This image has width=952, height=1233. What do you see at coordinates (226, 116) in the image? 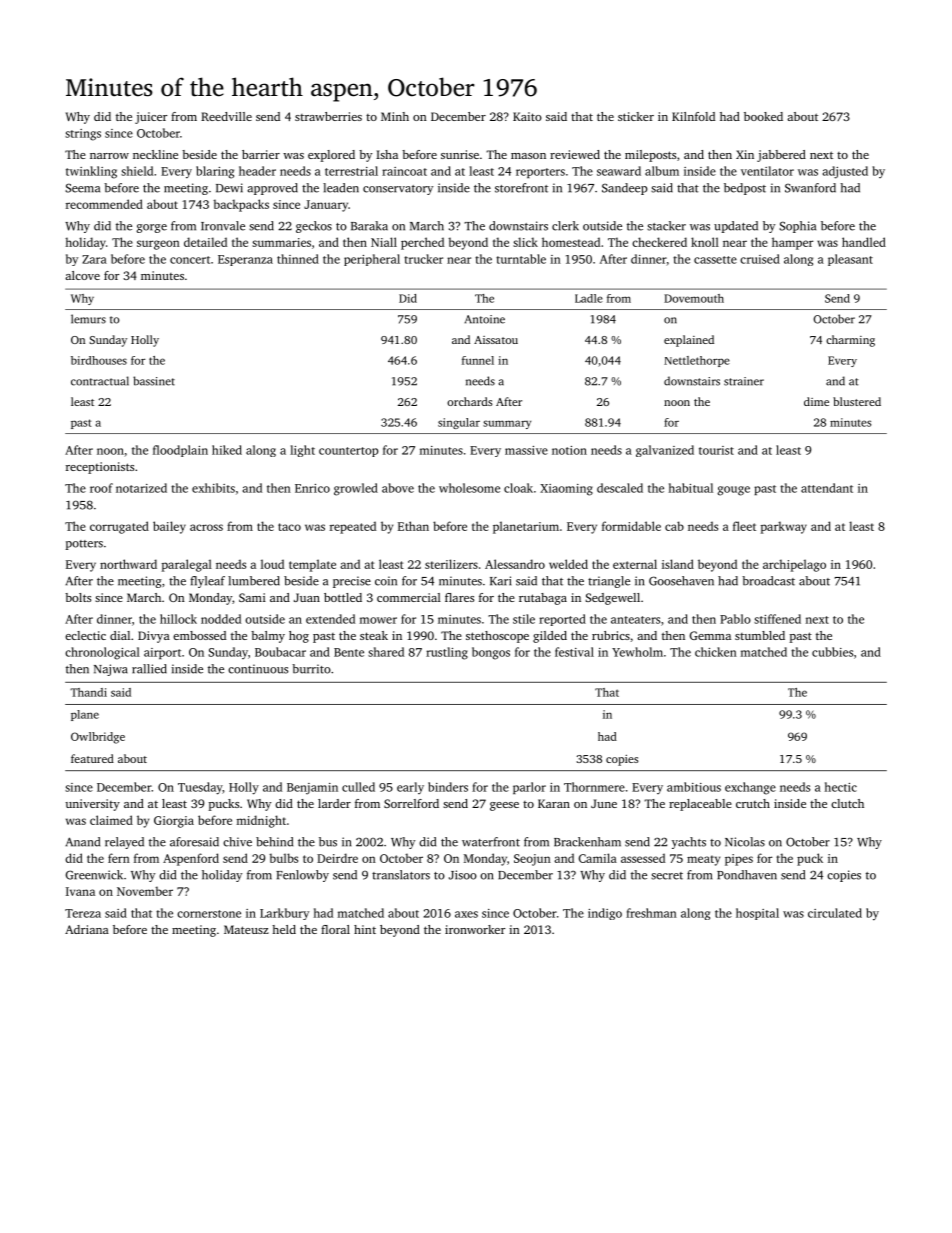
I see `Reedville` at bounding box center [226, 116].
